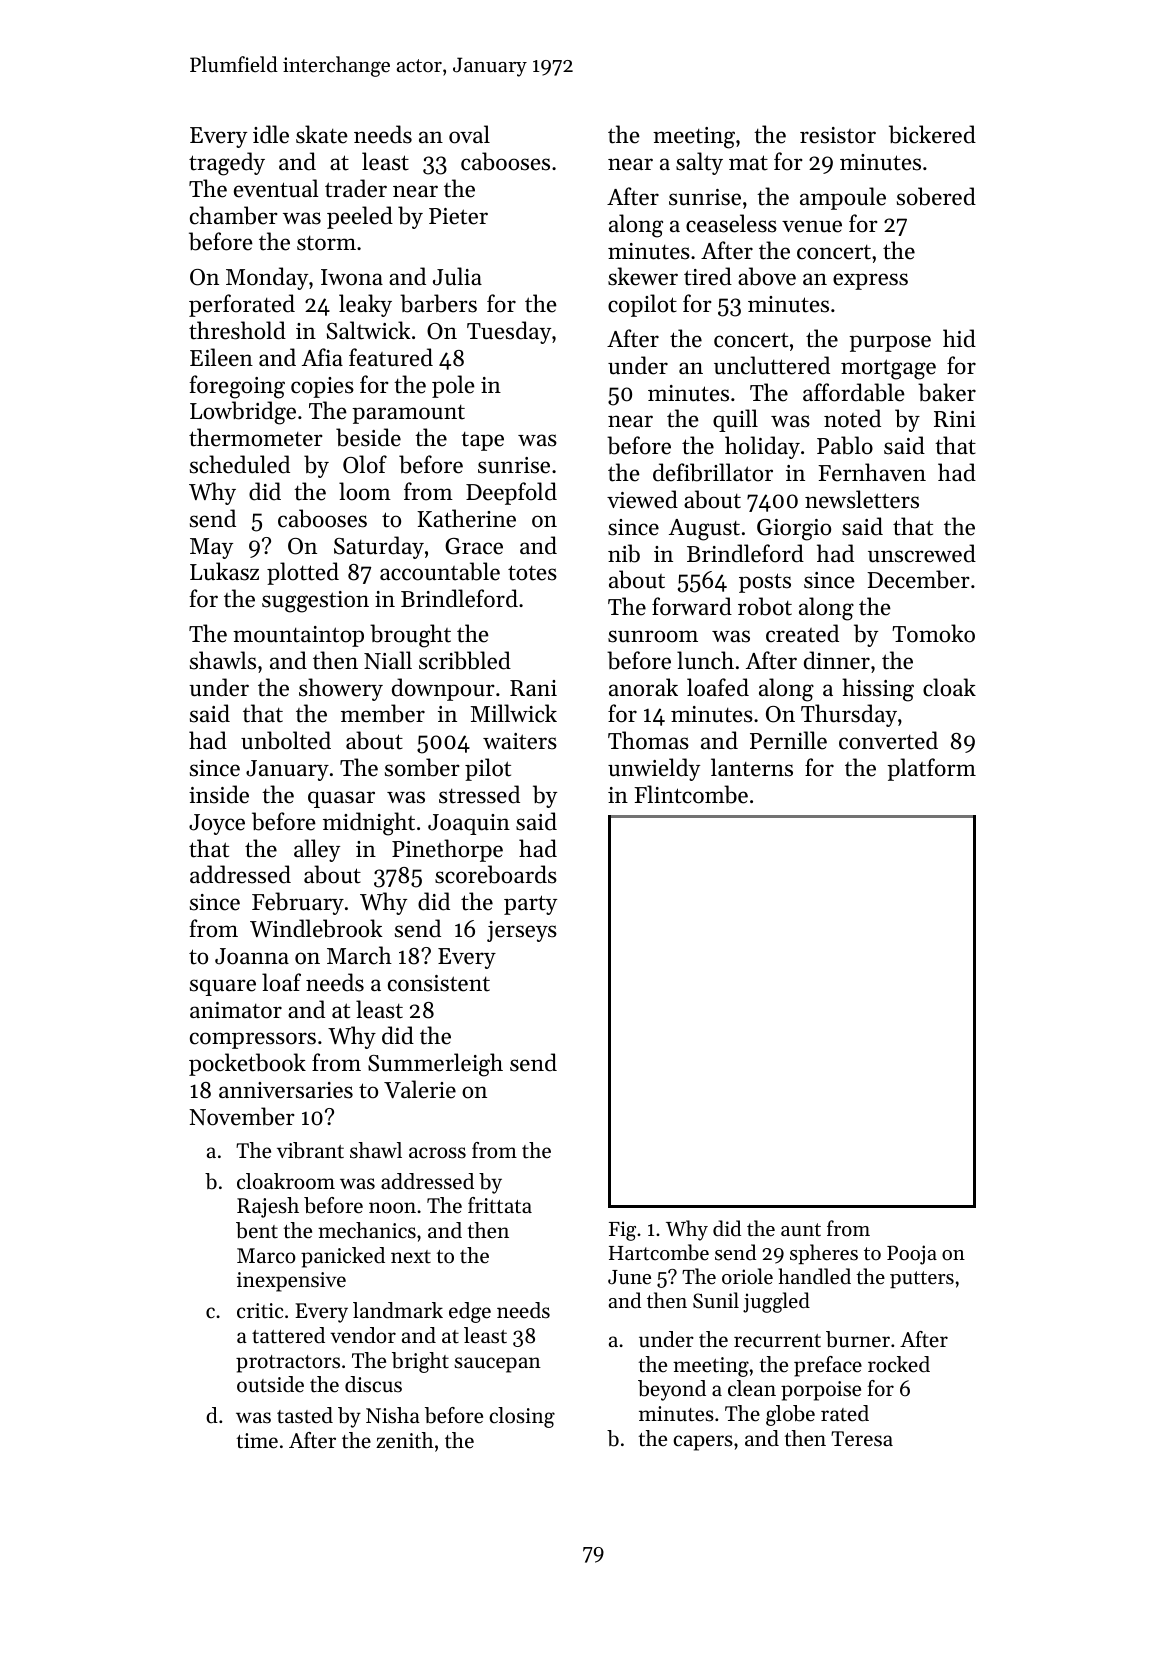 This document has width=1165, height=1654. Describe the element at coordinates (931, 769) in the document. I see `platform` at that location.
